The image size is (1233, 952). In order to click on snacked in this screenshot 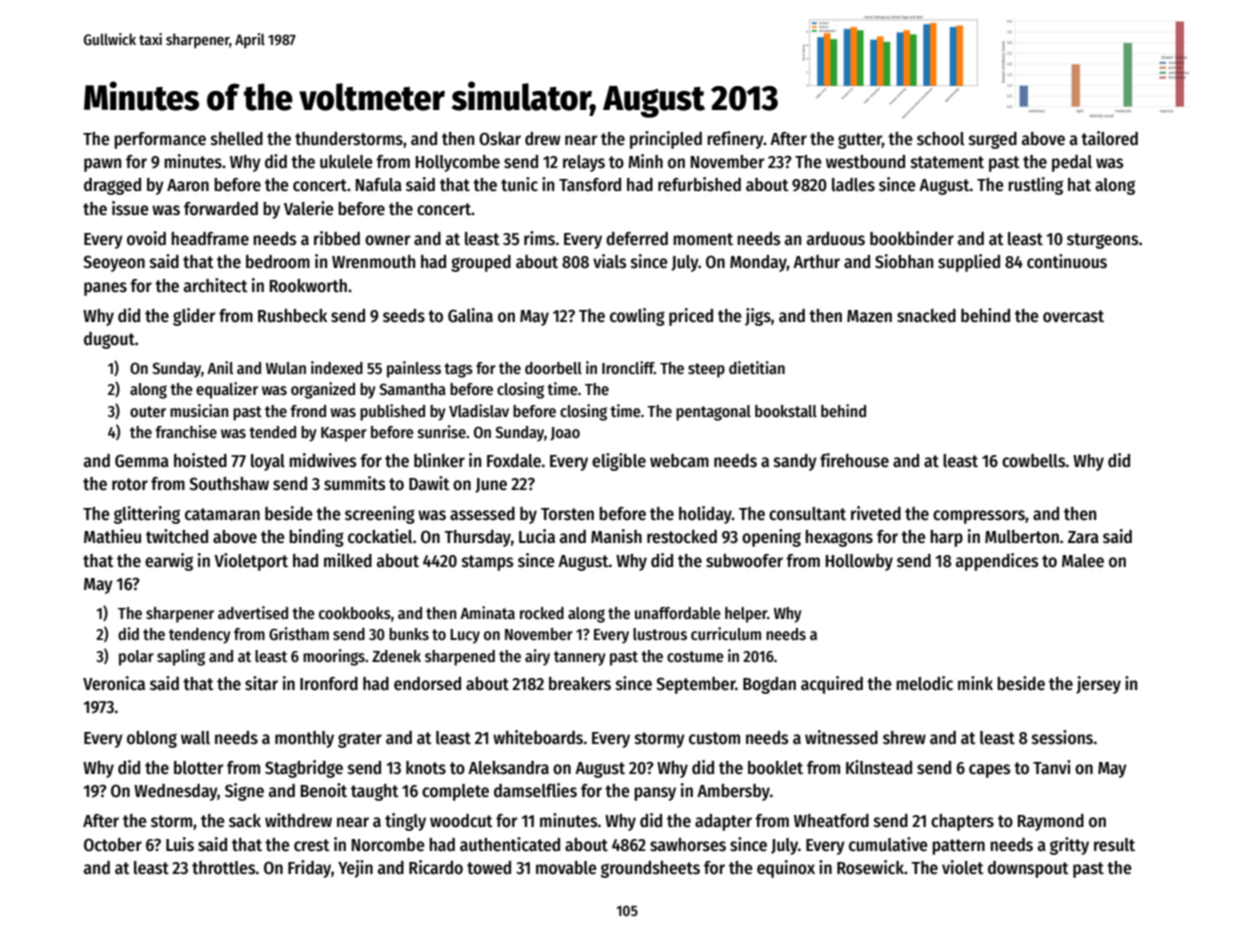, I will do `click(926, 316)`.
